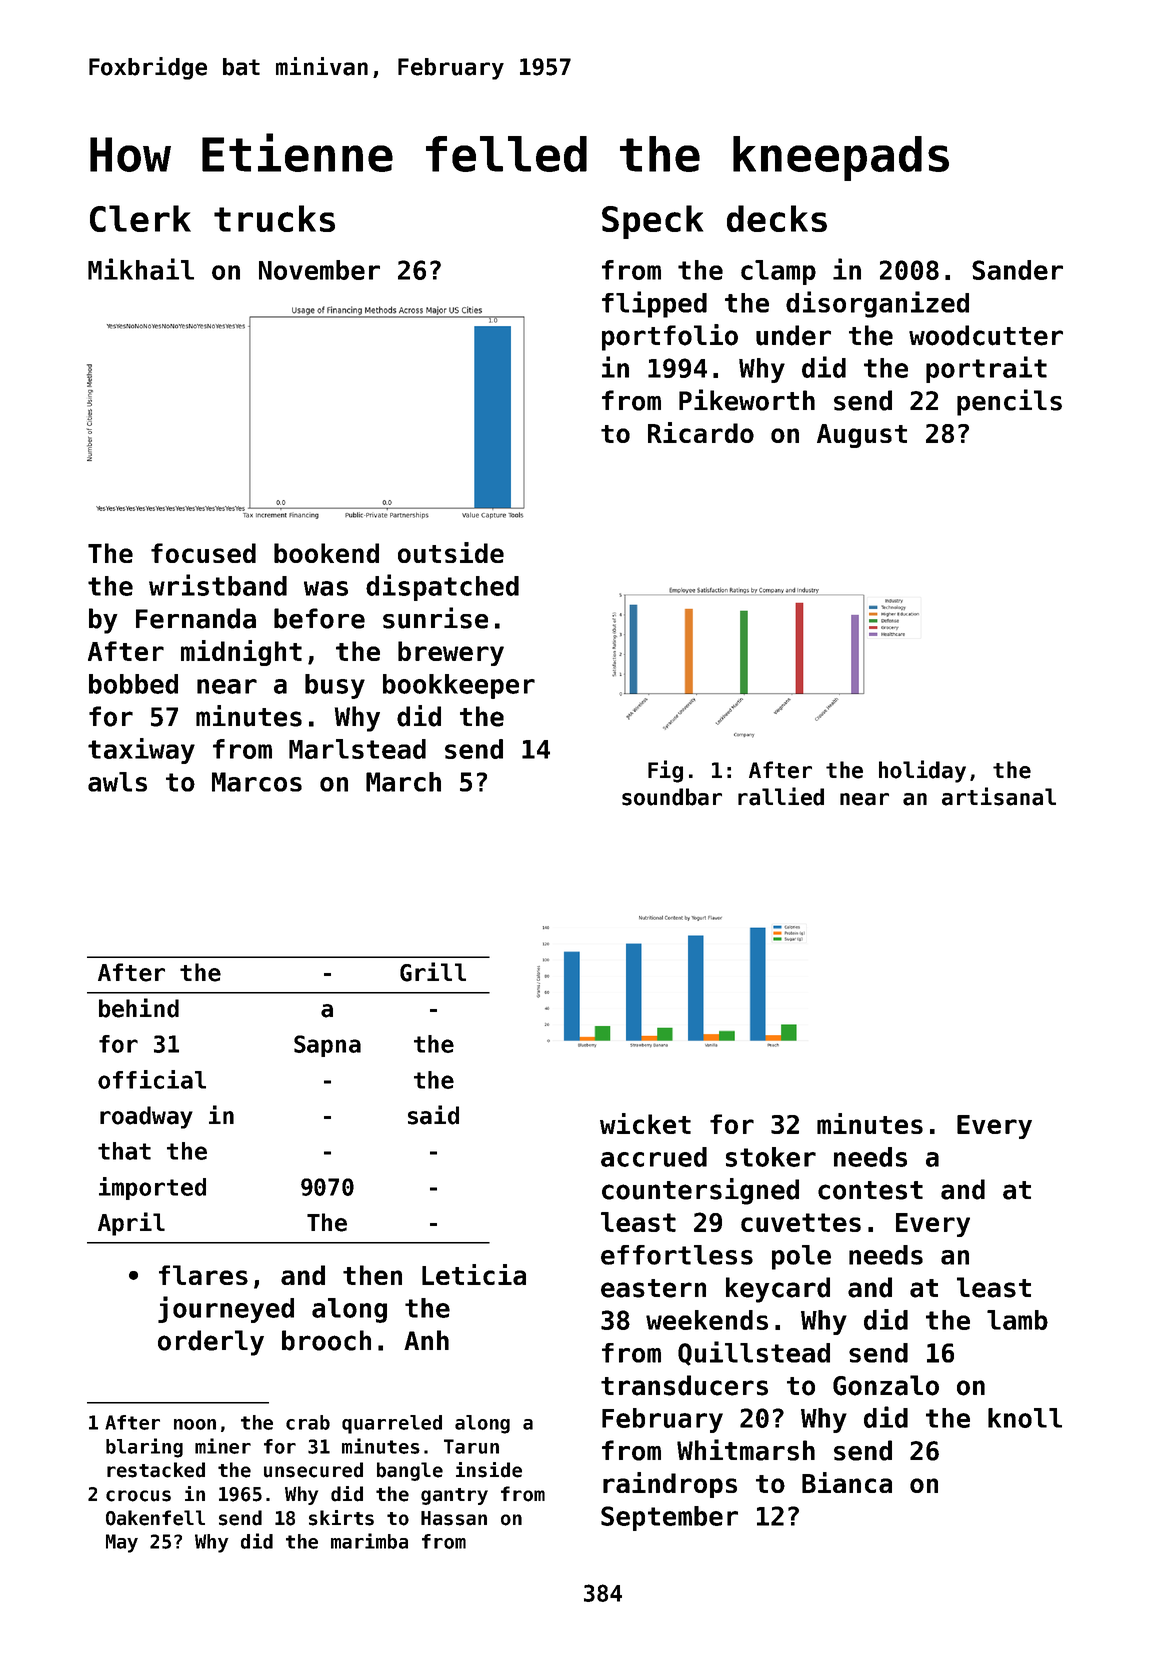 The height and width of the image is (1654, 1165). Describe the element at coordinates (326, 553) in the image. I see `bookend` at that location.
